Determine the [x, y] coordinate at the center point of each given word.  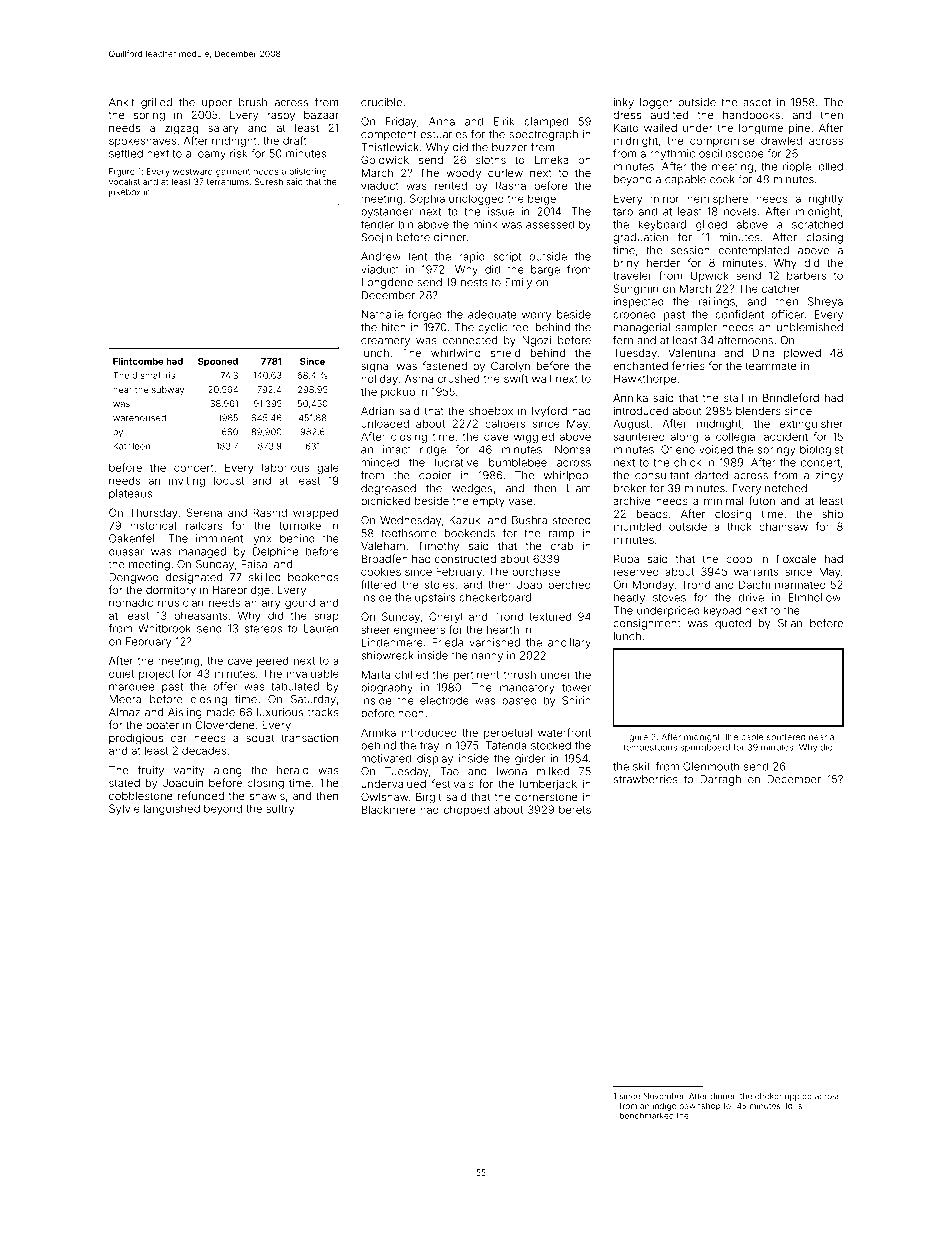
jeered [272, 661]
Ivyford [549, 412]
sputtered [786, 738]
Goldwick [385, 159]
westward [193, 171]
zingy [829, 476]
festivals [452, 783]
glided [711, 225]
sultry [280, 809]
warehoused [139, 418]
